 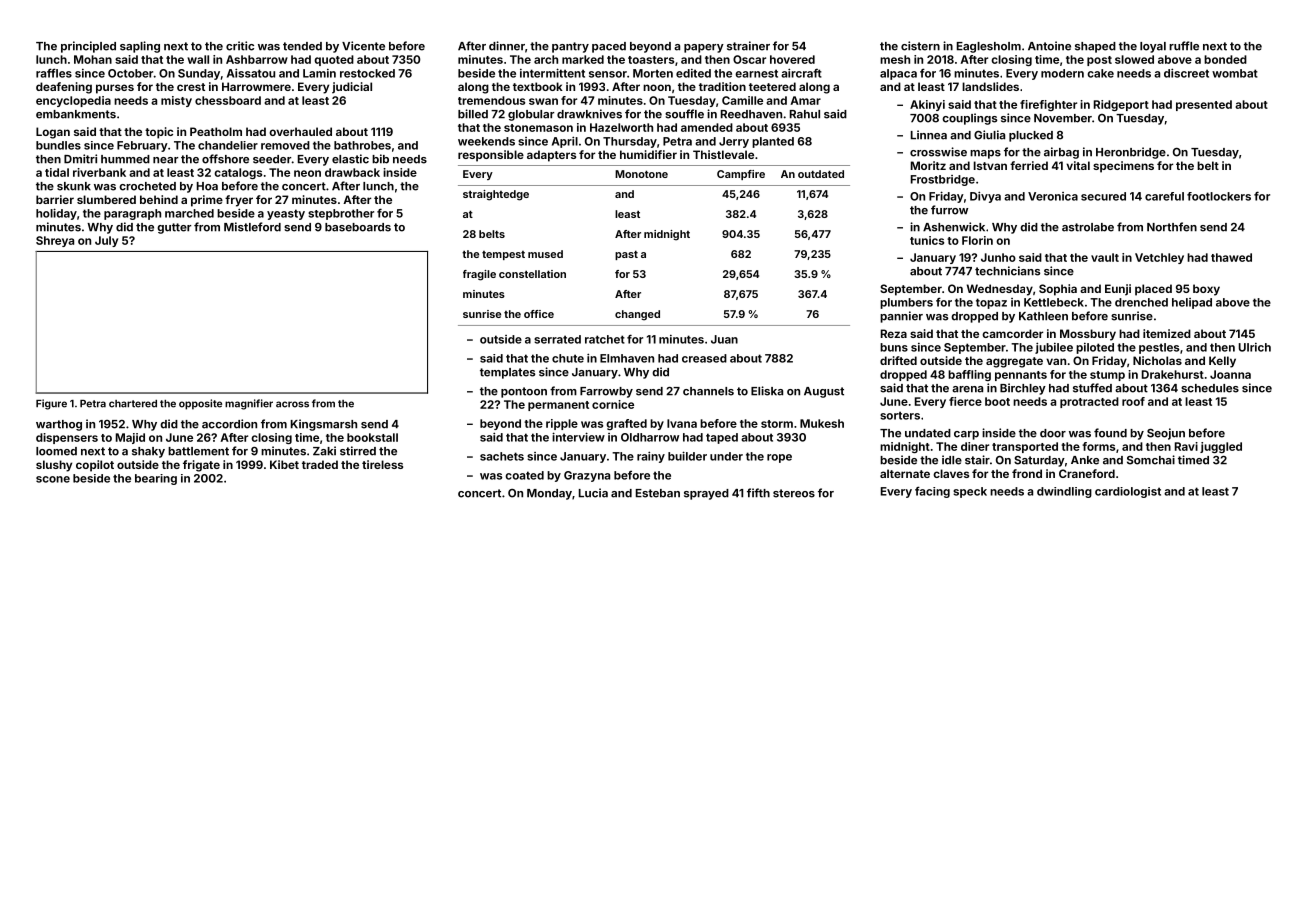 What do you see at coordinates (708, 391) in the image?
I see `channels` at bounding box center [708, 391].
